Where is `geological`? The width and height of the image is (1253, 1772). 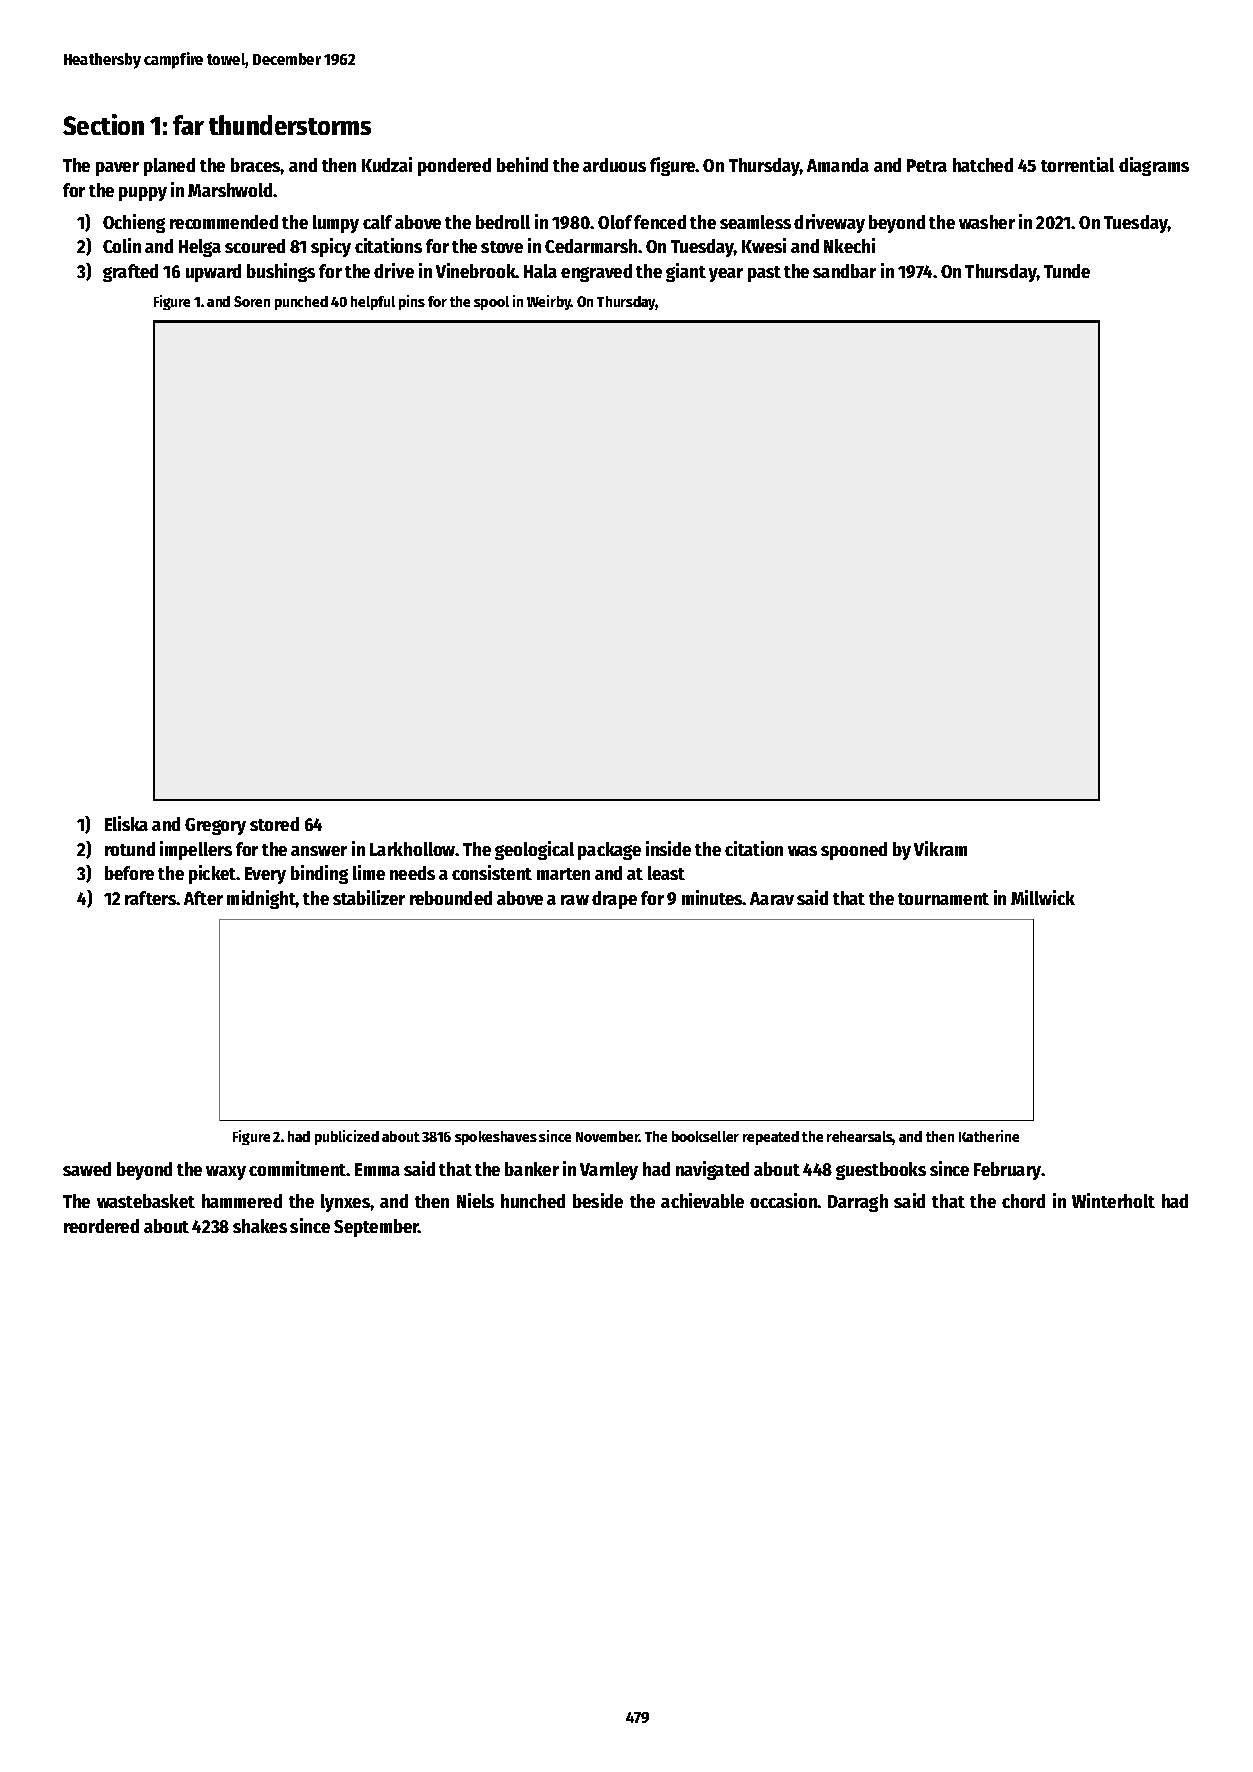 geological is located at coordinates (534, 850).
